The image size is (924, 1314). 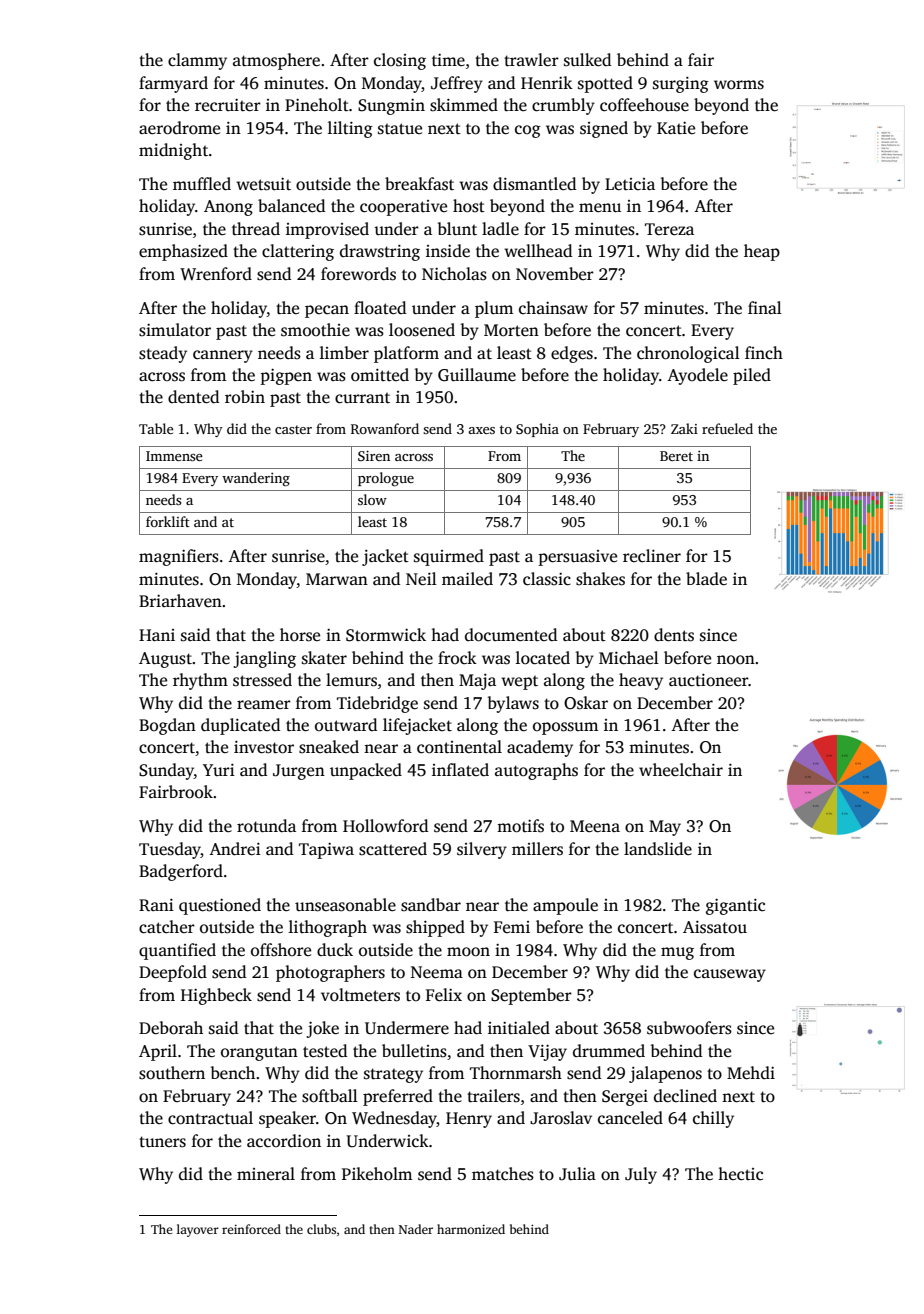 What do you see at coordinates (512, 927) in the screenshot?
I see `Femi` at bounding box center [512, 927].
